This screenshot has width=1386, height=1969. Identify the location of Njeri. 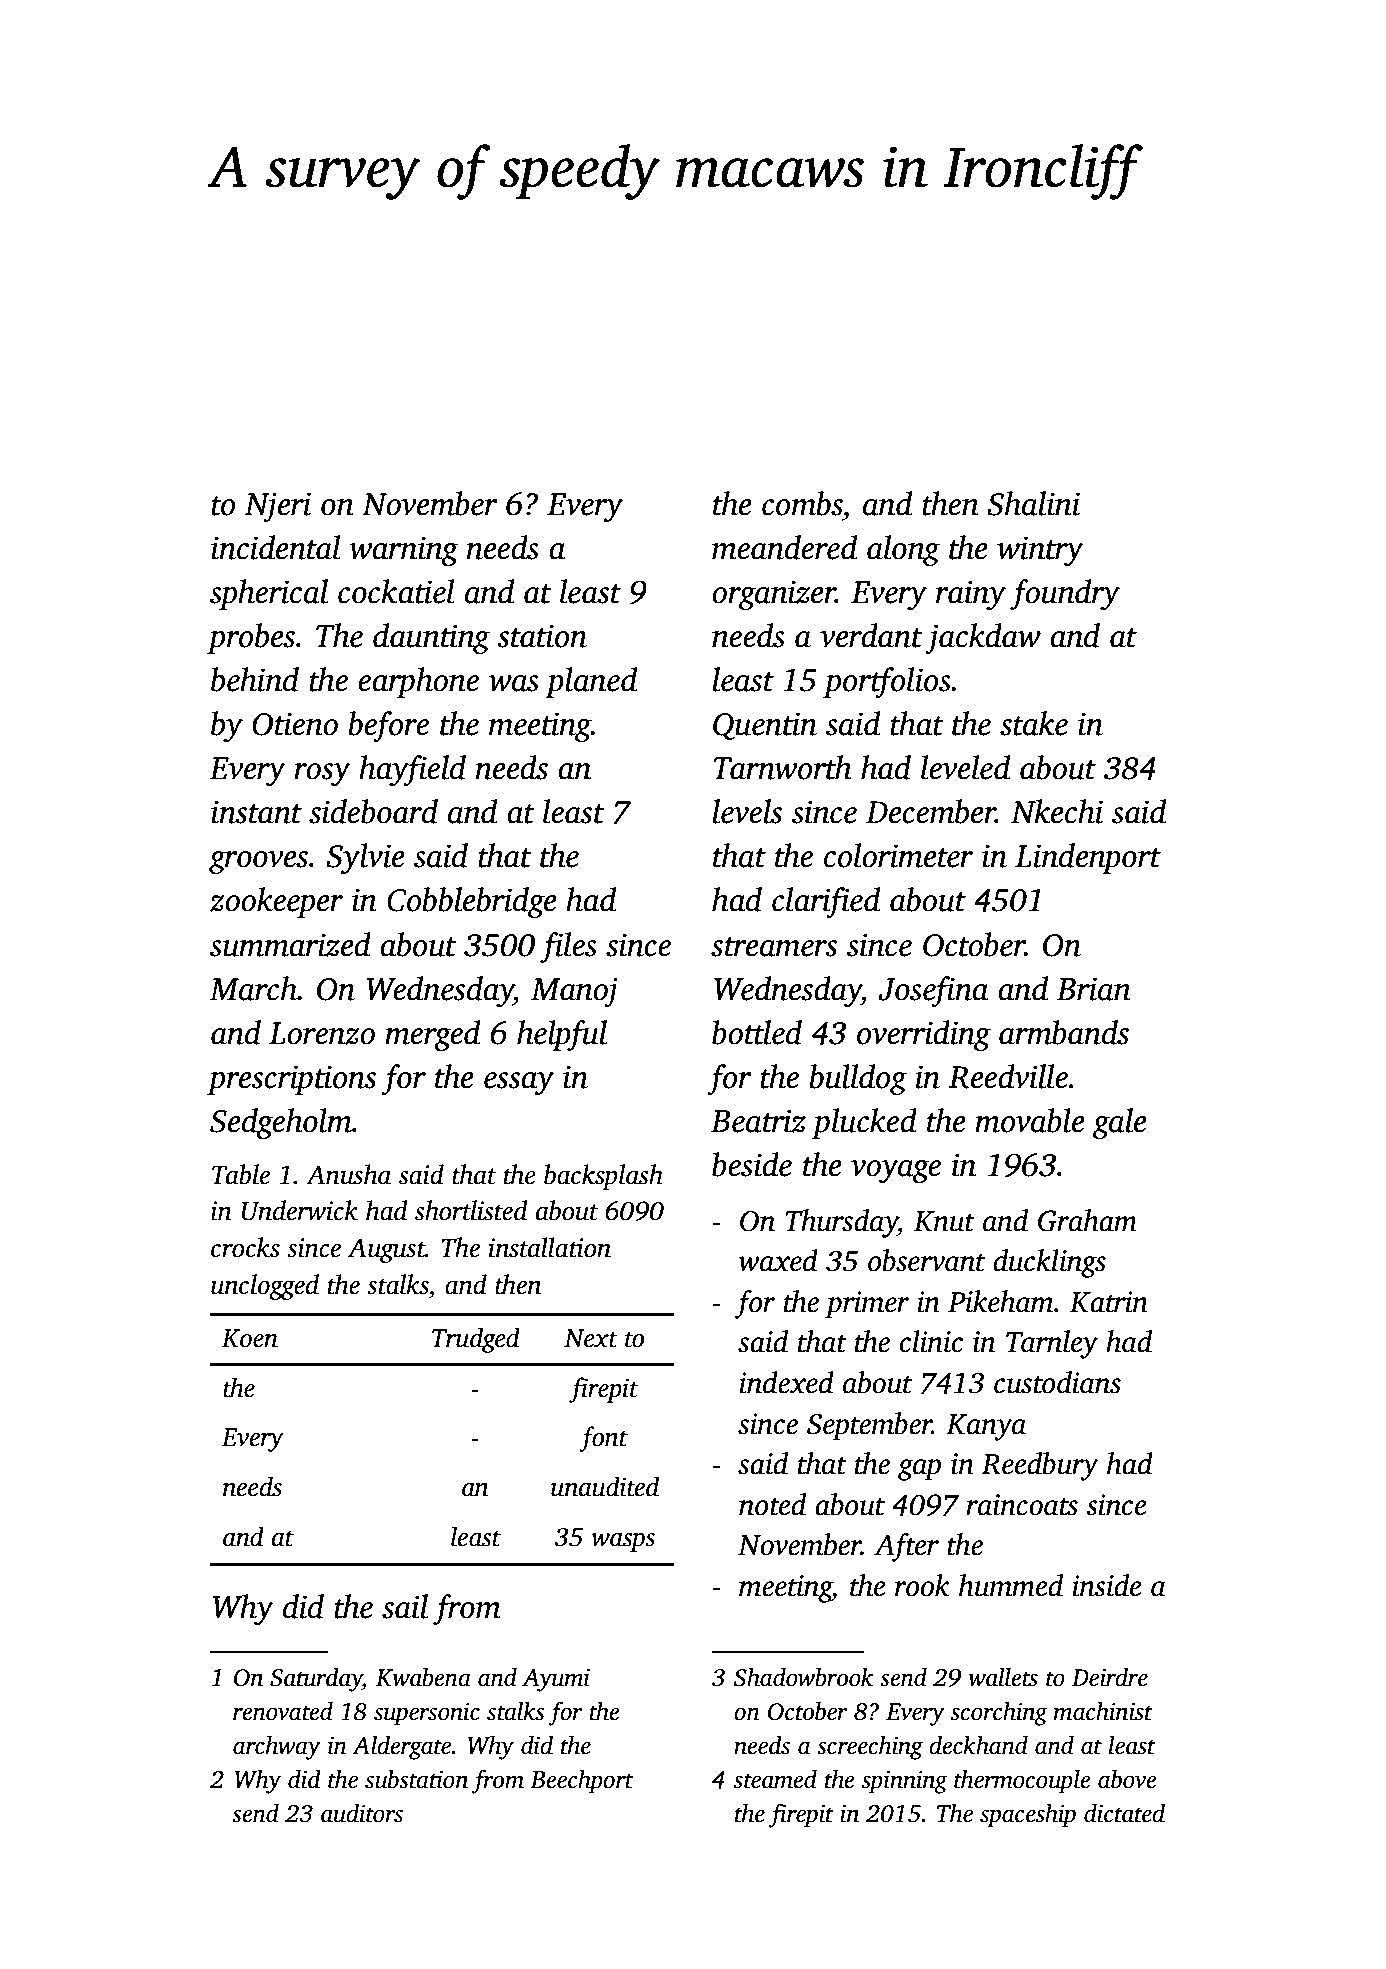
(278, 507).
